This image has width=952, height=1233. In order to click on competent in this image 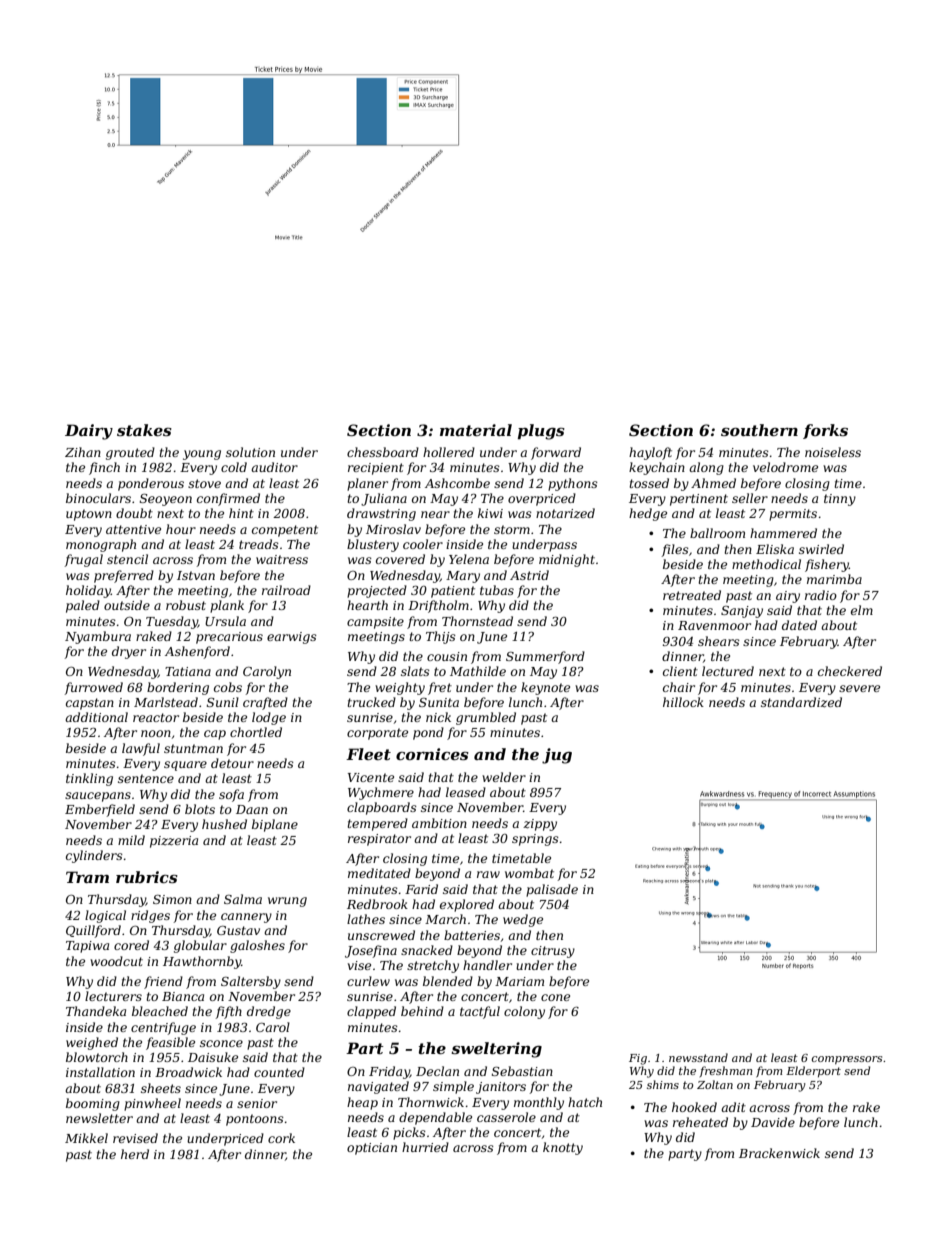, I will do `click(285, 531)`.
